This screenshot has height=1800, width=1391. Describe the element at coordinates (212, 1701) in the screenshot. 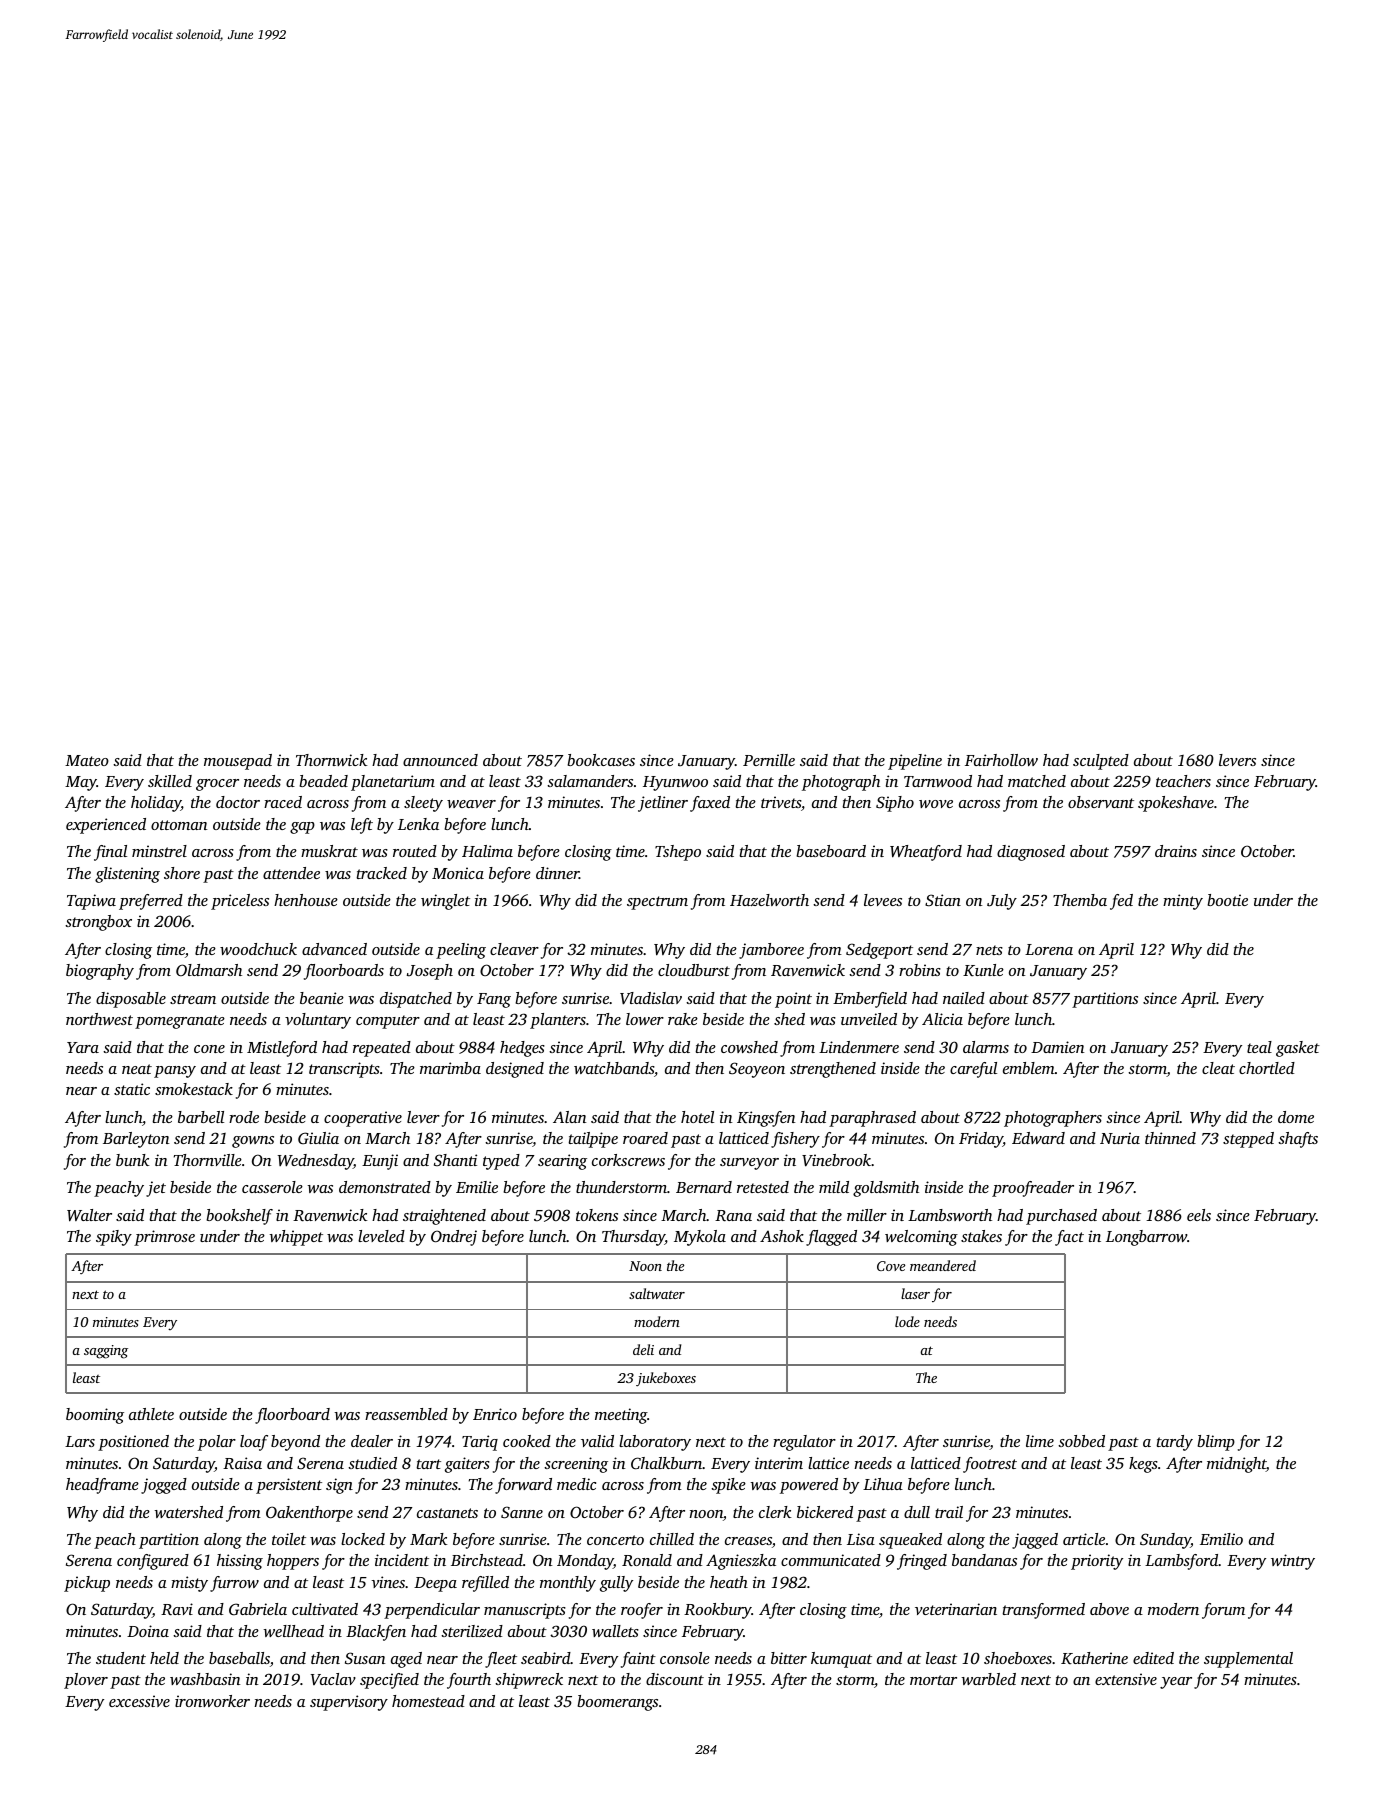

I see `ironworker` at that location.
